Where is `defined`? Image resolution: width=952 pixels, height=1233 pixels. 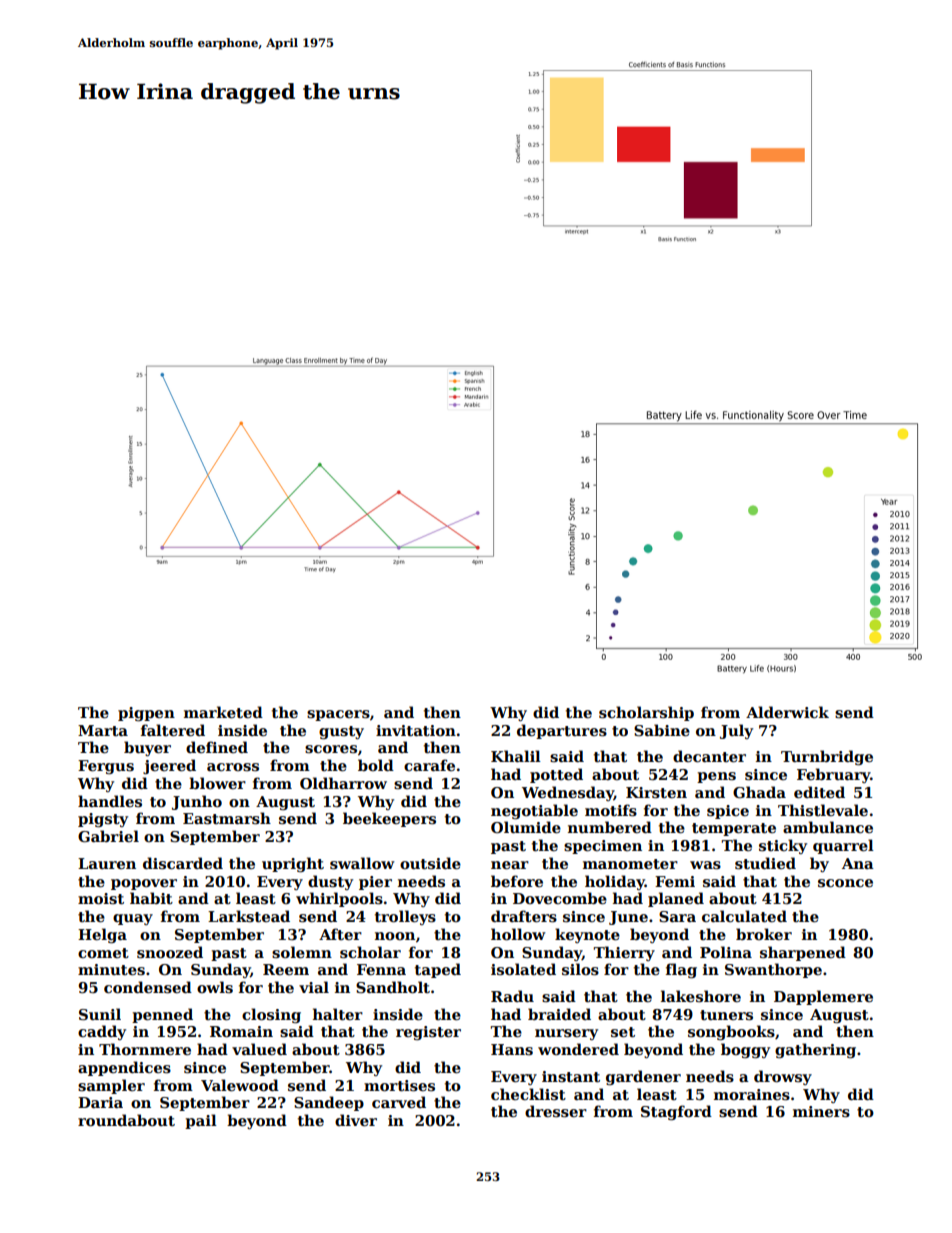
defined is located at coordinates (217, 747).
